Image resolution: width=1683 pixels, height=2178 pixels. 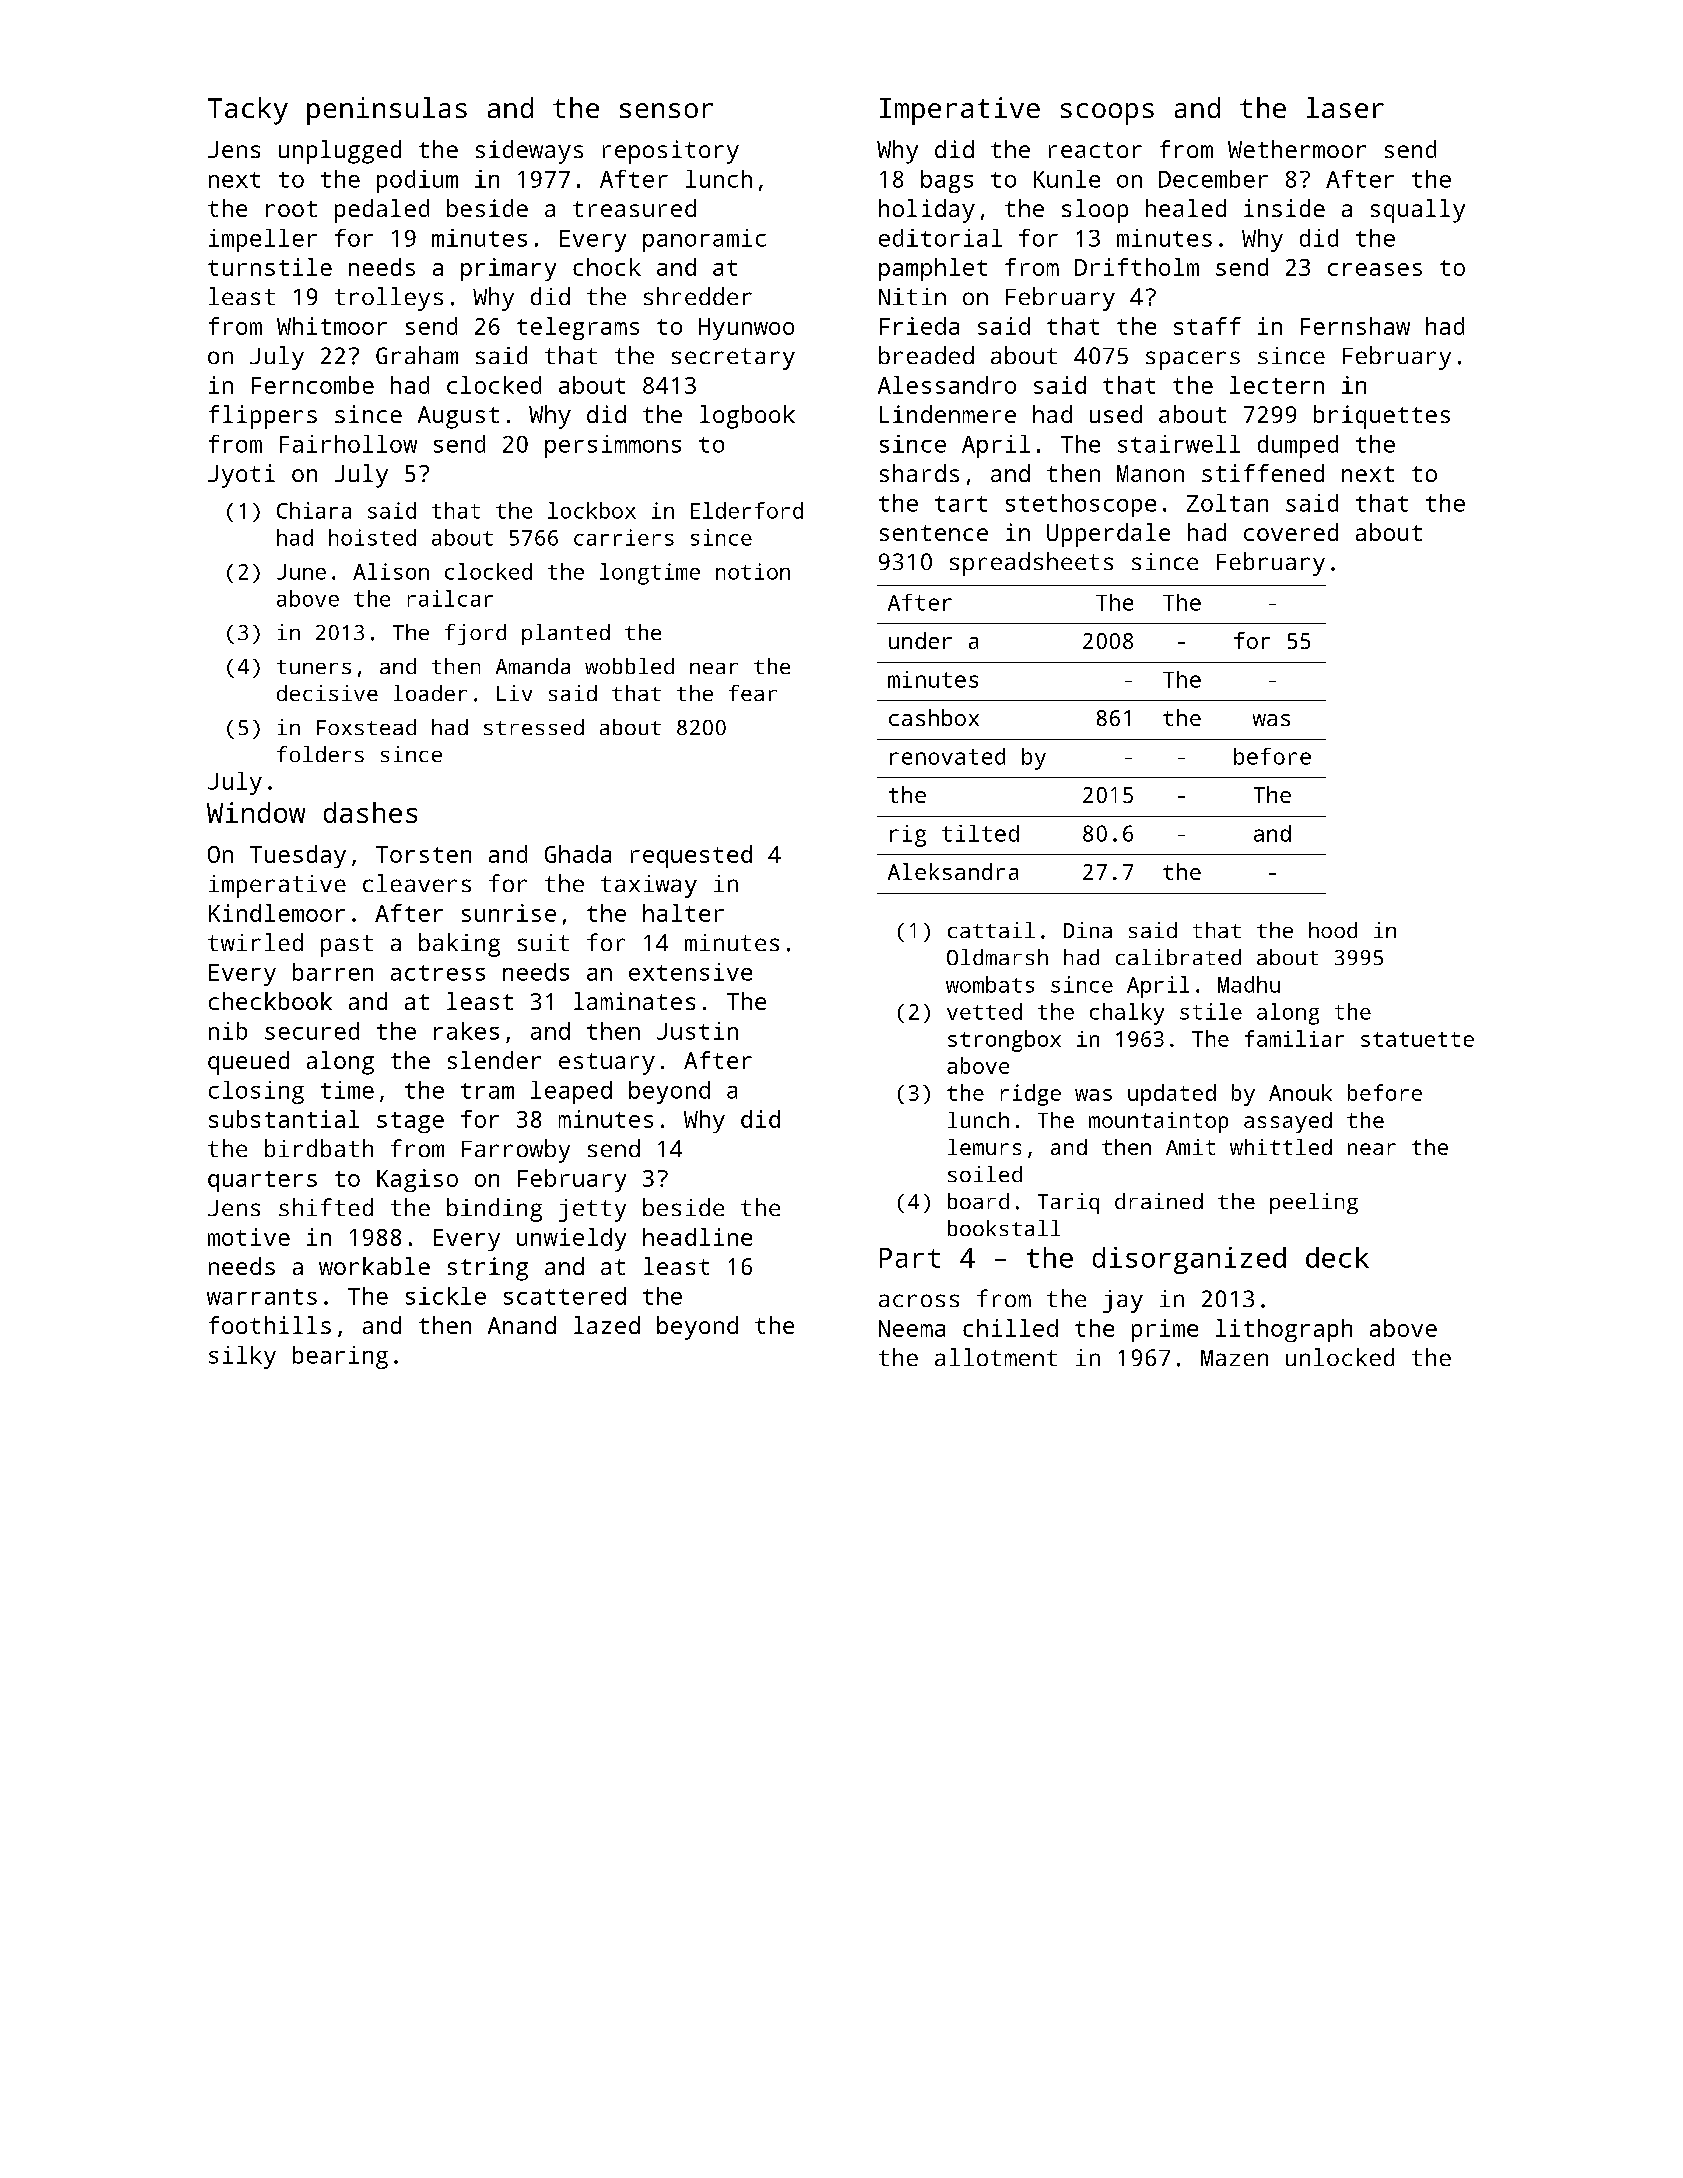 What do you see at coordinates (629, 666) in the page?
I see `wobbled` at bounding box center [629, 666].
